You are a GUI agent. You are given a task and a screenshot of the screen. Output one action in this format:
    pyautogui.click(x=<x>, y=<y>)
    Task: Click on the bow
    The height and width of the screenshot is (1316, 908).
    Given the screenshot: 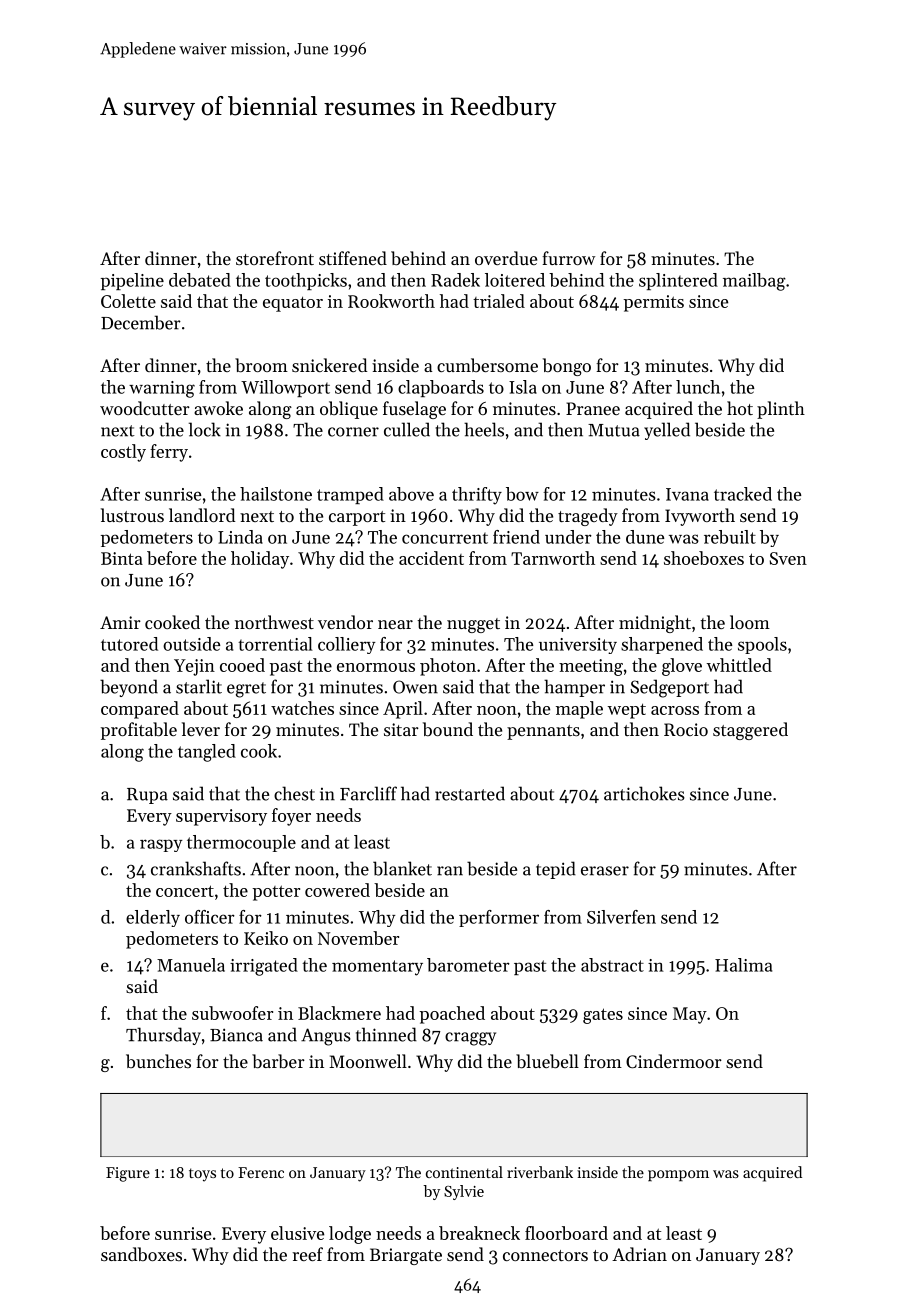 What is the action you would take?
    pyautogui.click(x=522, y=494)
